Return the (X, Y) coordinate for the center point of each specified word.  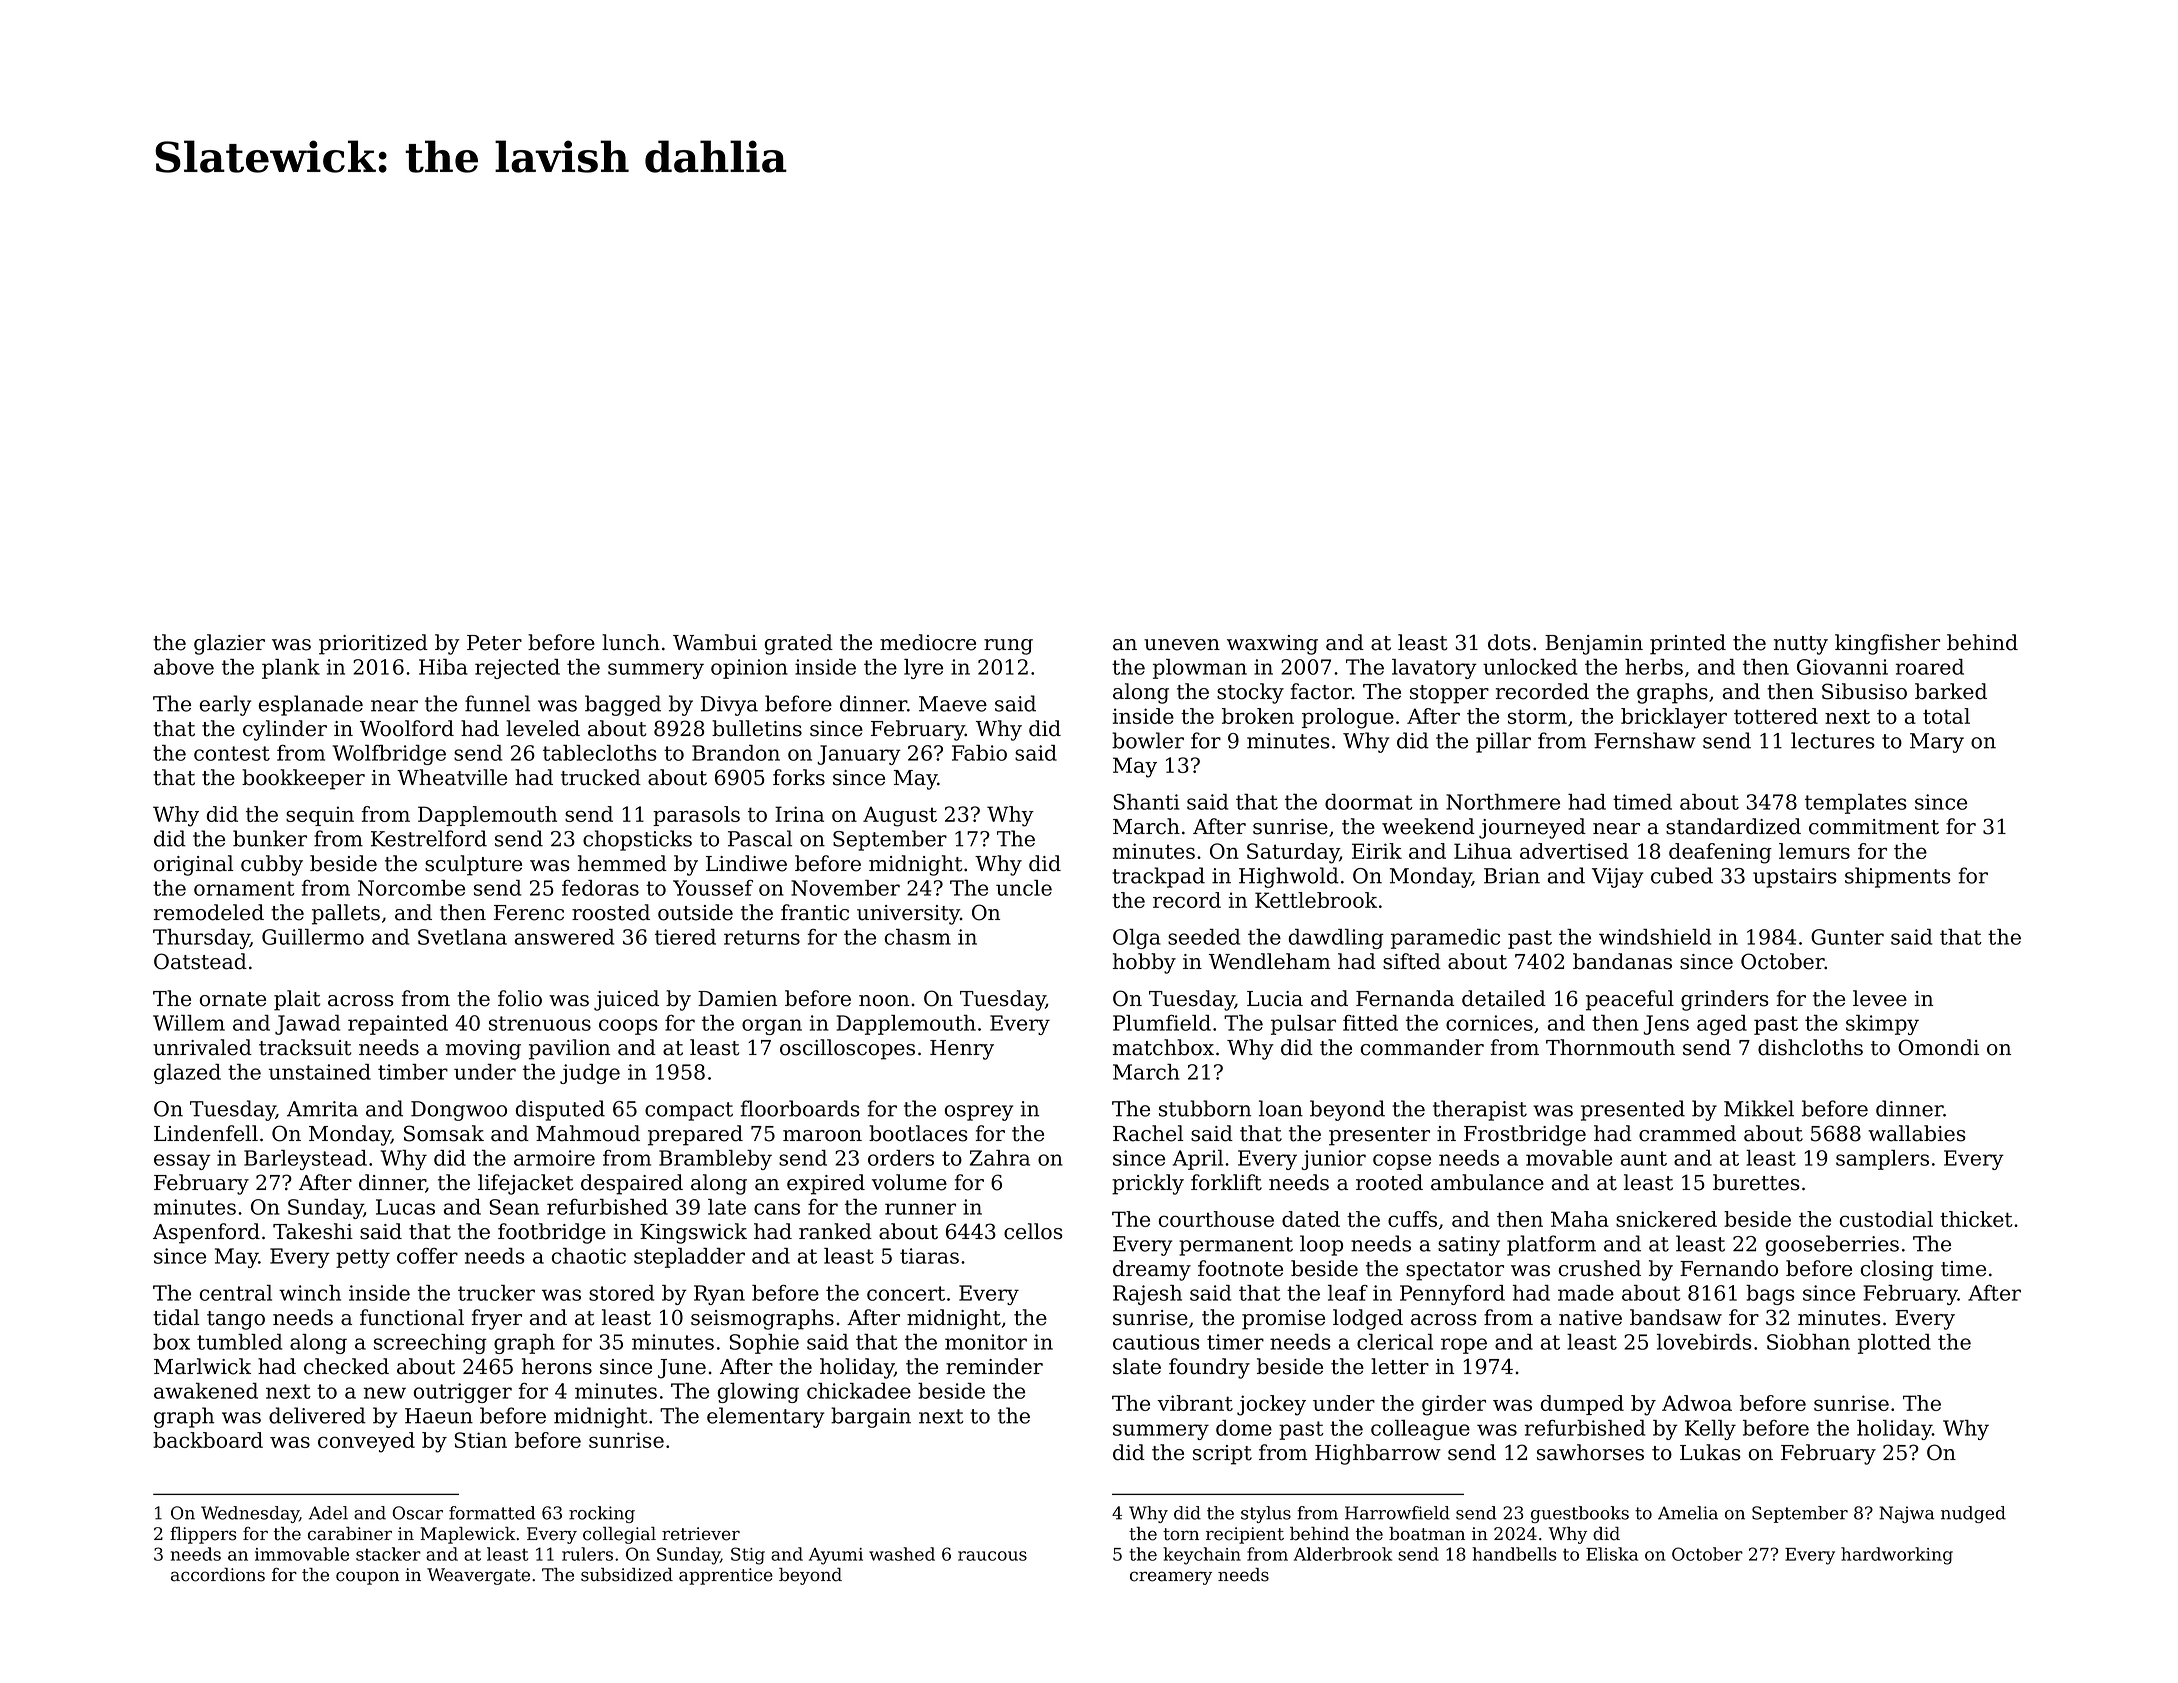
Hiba (443, 667)
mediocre (928, 642)
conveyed (366, 1442)
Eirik (1377, 851)
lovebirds (1704, 1342)
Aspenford (206, 1233)
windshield (1655, 937)
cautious (1156, 1342)
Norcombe (411, 888)
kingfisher (1887, 644)
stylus (1266, 1514)
